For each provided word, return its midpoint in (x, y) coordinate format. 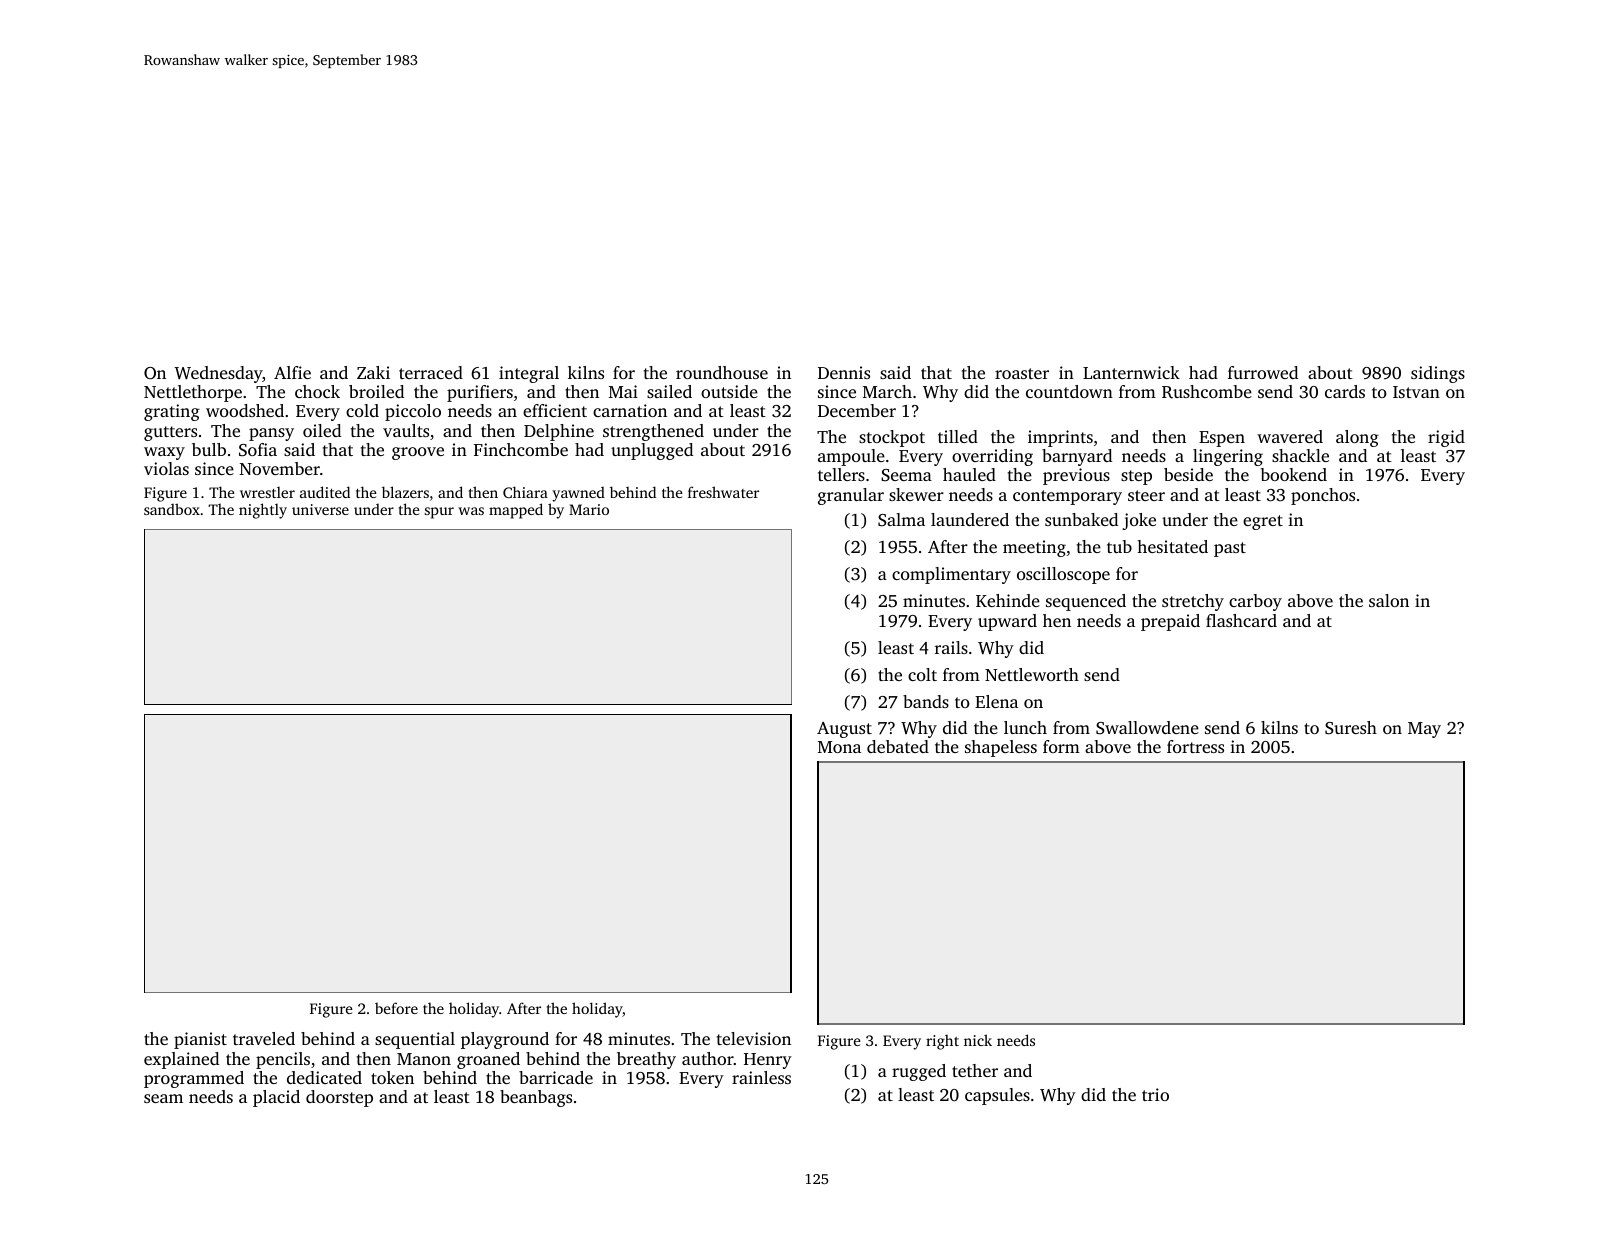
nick (978, 1040)
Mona (839, 747)
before (396, 1008)
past (1230, 549)
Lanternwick (1131, 372)
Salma (901, 520)
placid (276, 1098)
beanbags (536, 1098)
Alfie (292, 372)
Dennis (844, 372)
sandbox (172, 509)
